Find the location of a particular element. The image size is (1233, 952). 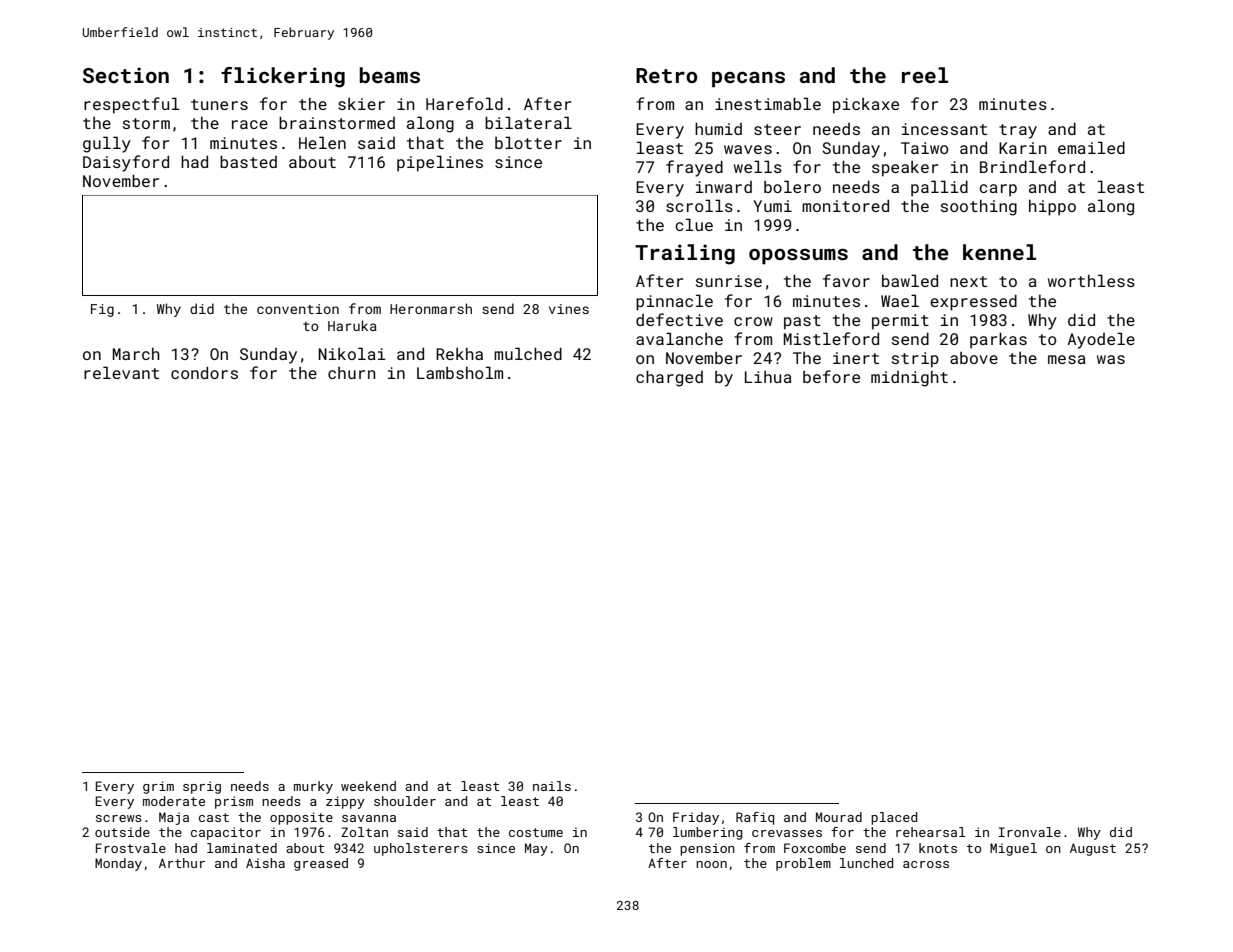

prism is located at coordinates (234, 802).
